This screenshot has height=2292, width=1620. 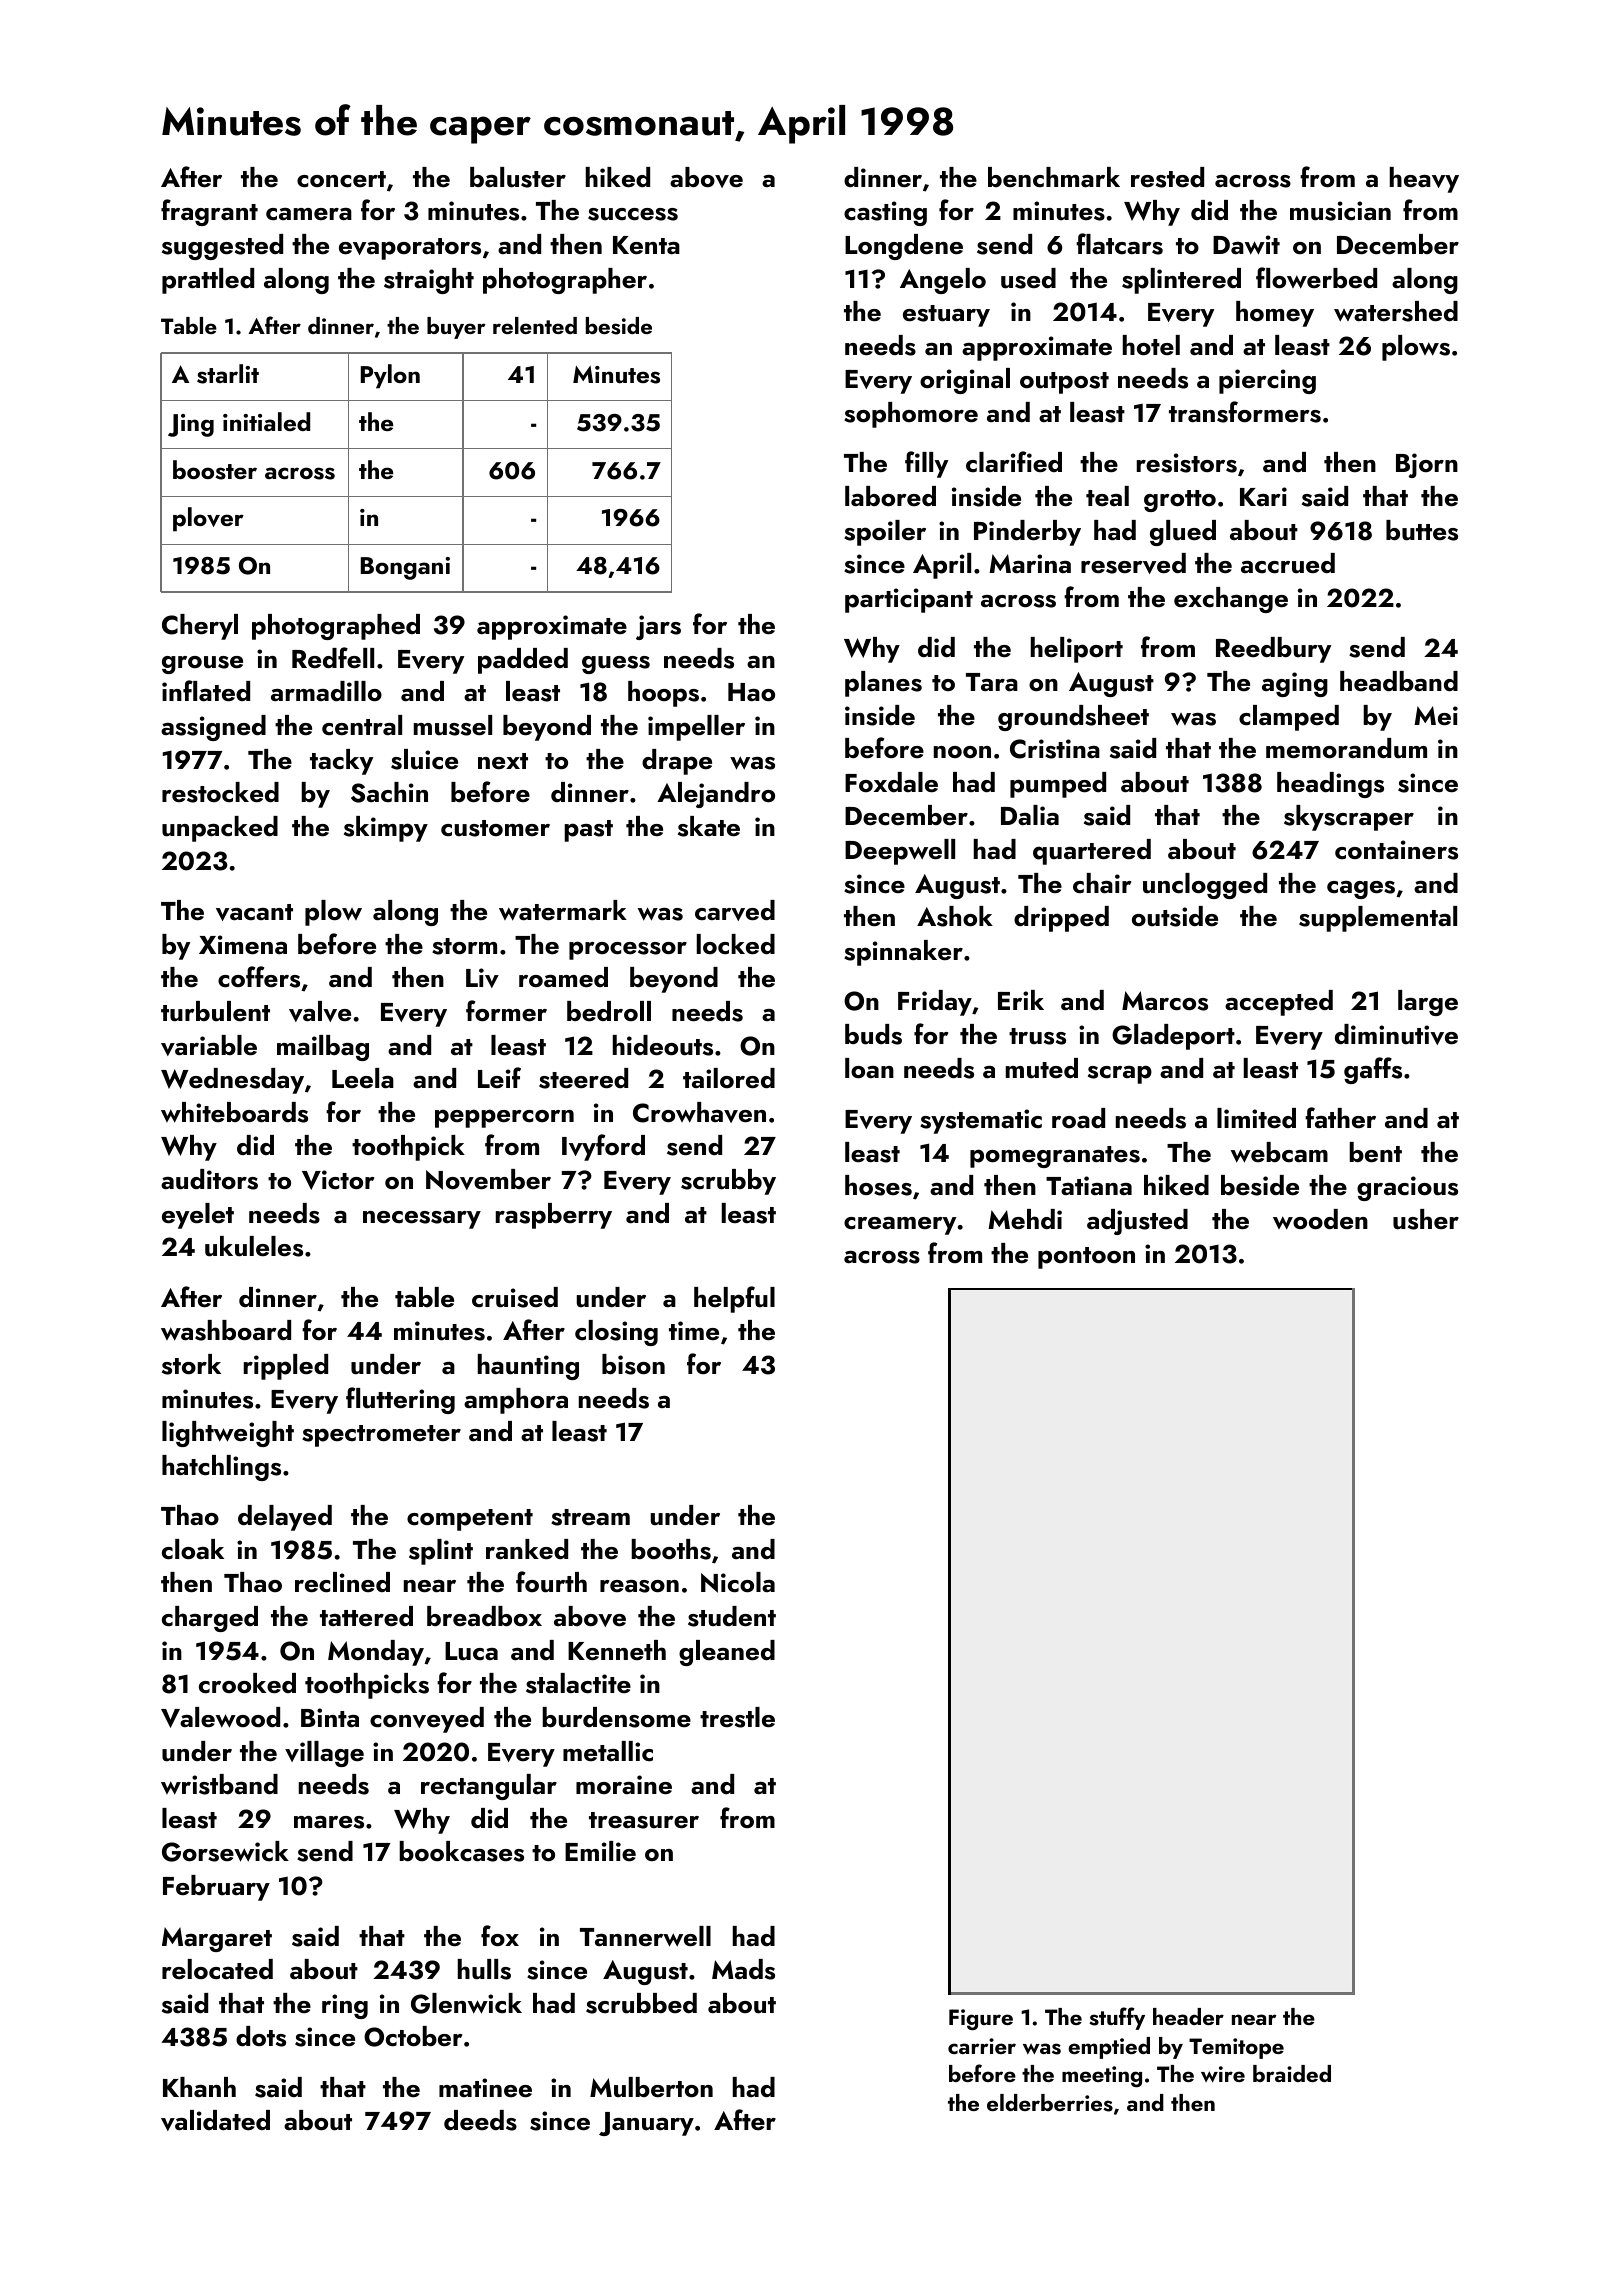 I want to click on baluster, so click(x=518, y=177).
